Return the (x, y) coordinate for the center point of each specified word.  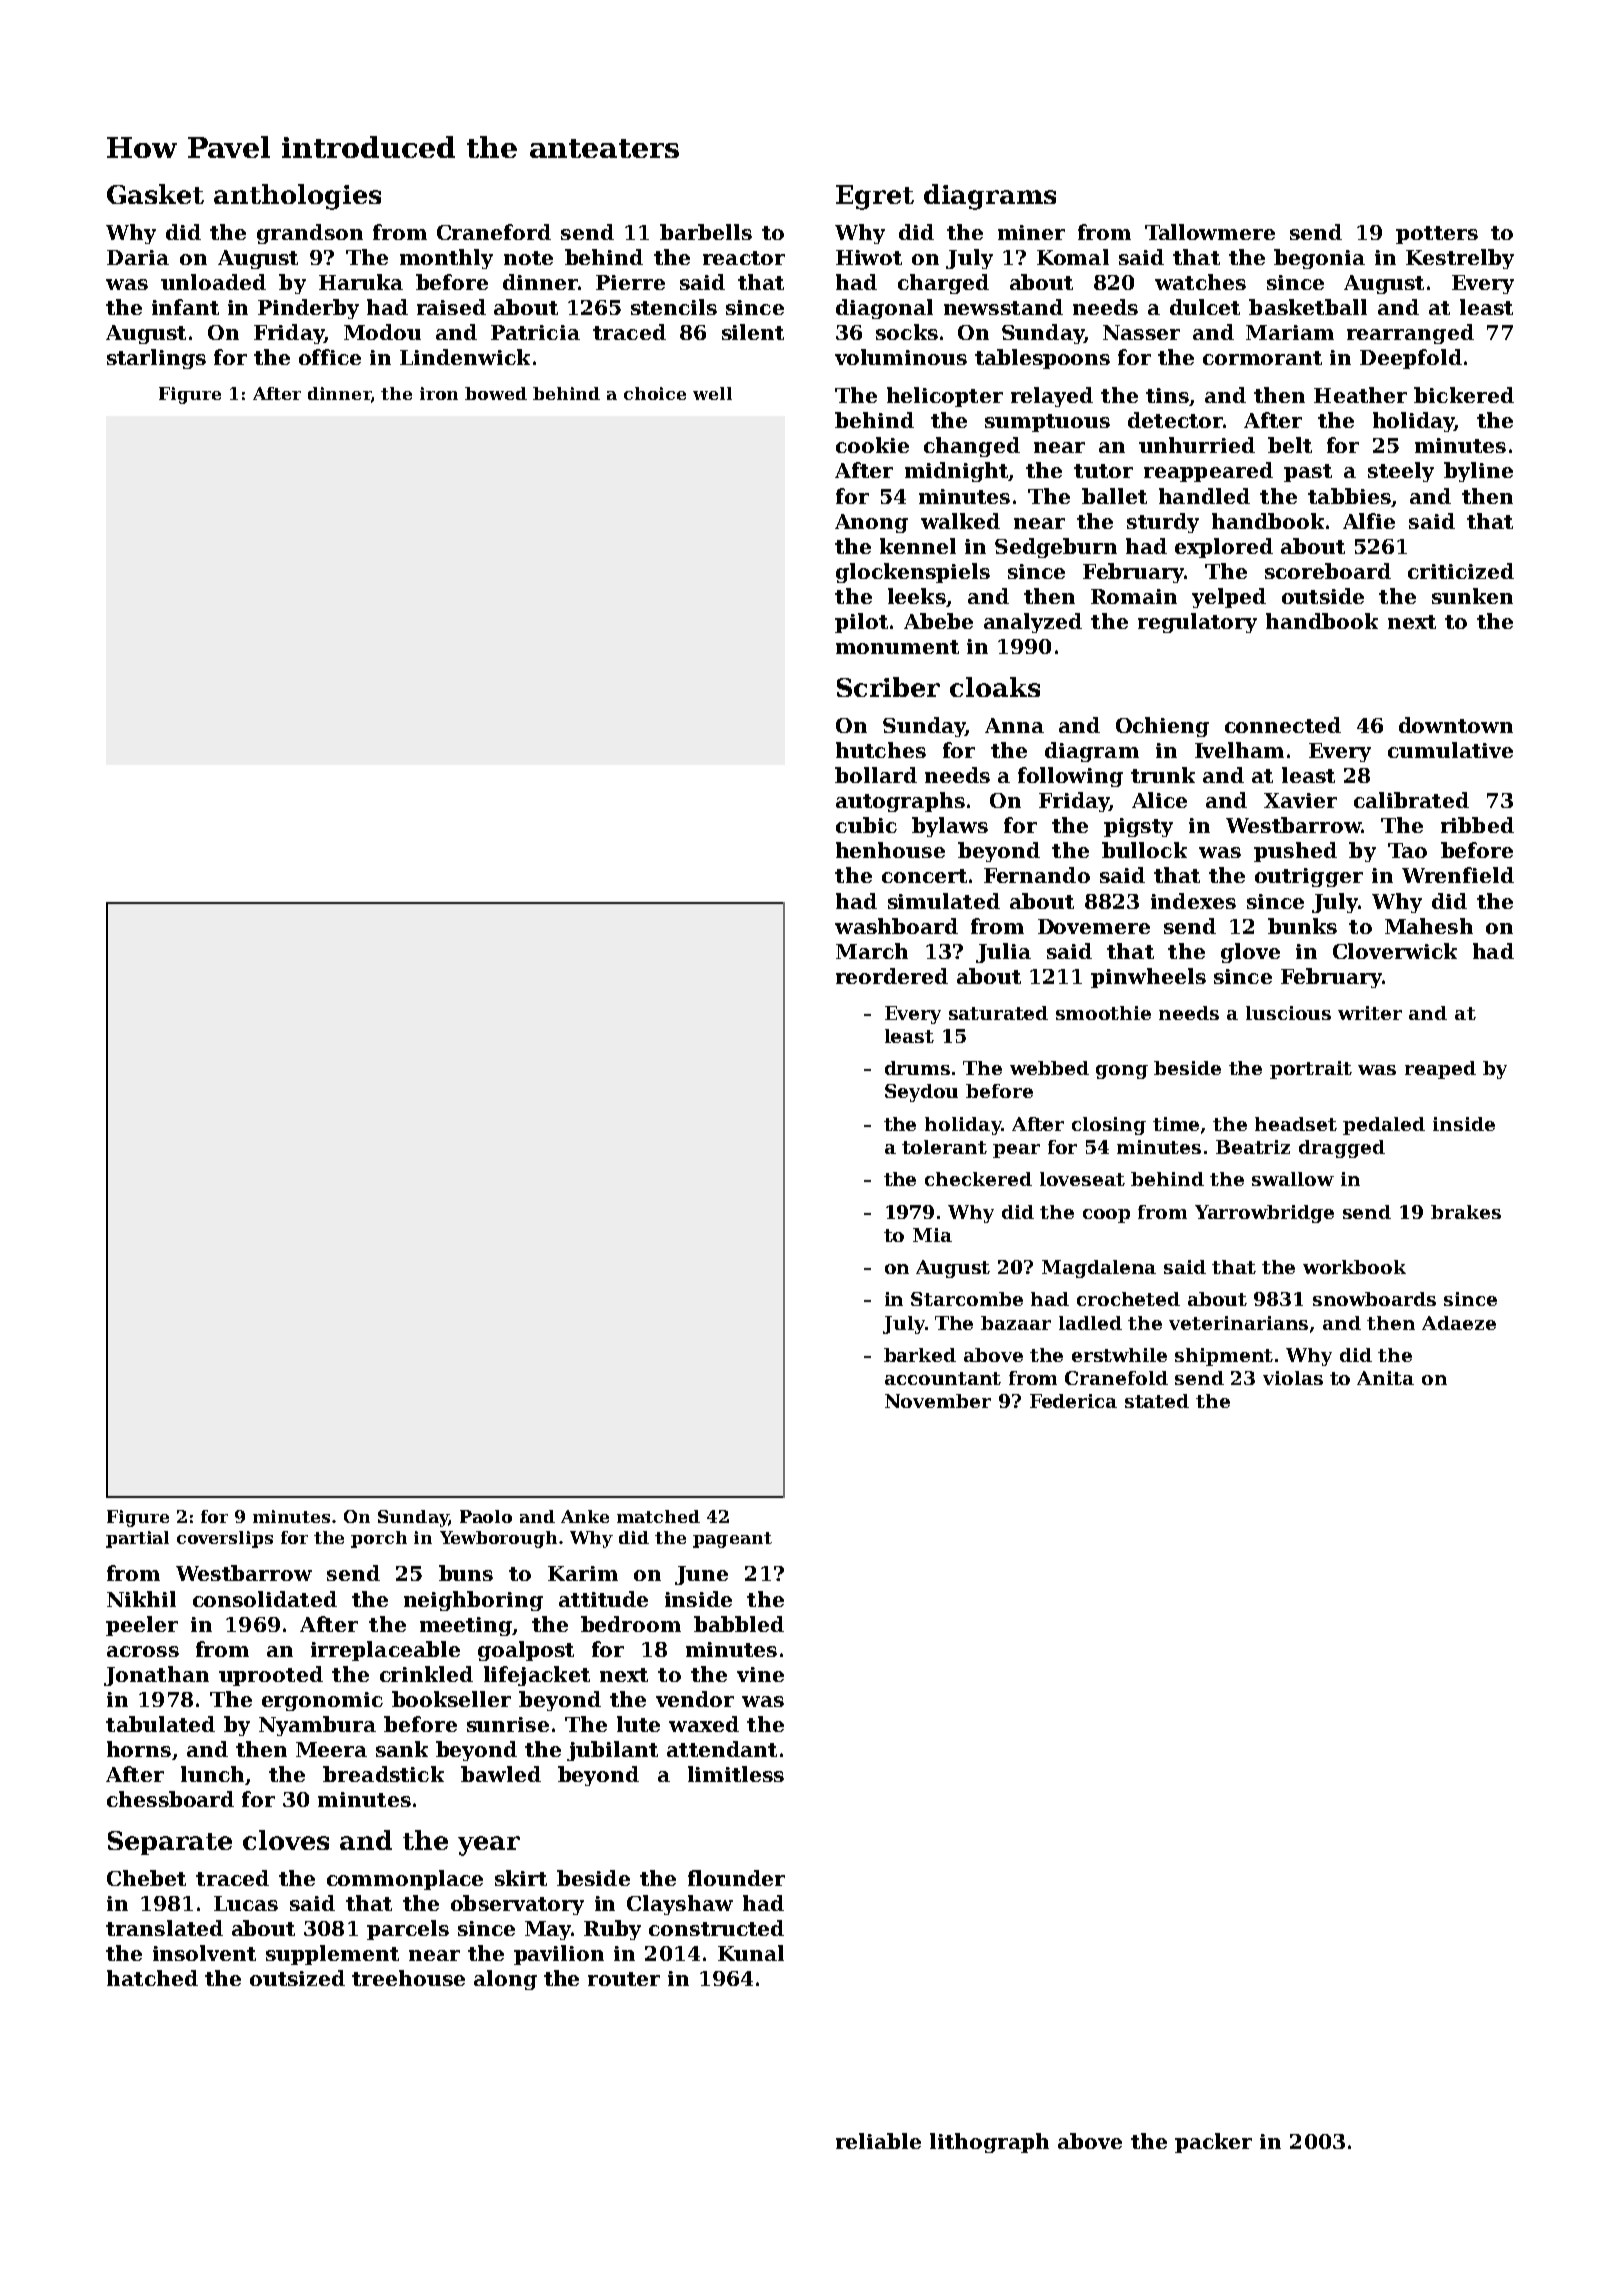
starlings (156, 359)
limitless (736, 1774)
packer (1213, 2143)
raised (451, 307)
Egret (875, 197)
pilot (861, 623)
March (872, 951)
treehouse (408, 1978)
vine (760, 1674)
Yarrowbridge (1264, 1214)
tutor (1103, 471)
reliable (878, 2141)
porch (379, 1539)
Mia (932, 1235)
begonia (1319, 259)
